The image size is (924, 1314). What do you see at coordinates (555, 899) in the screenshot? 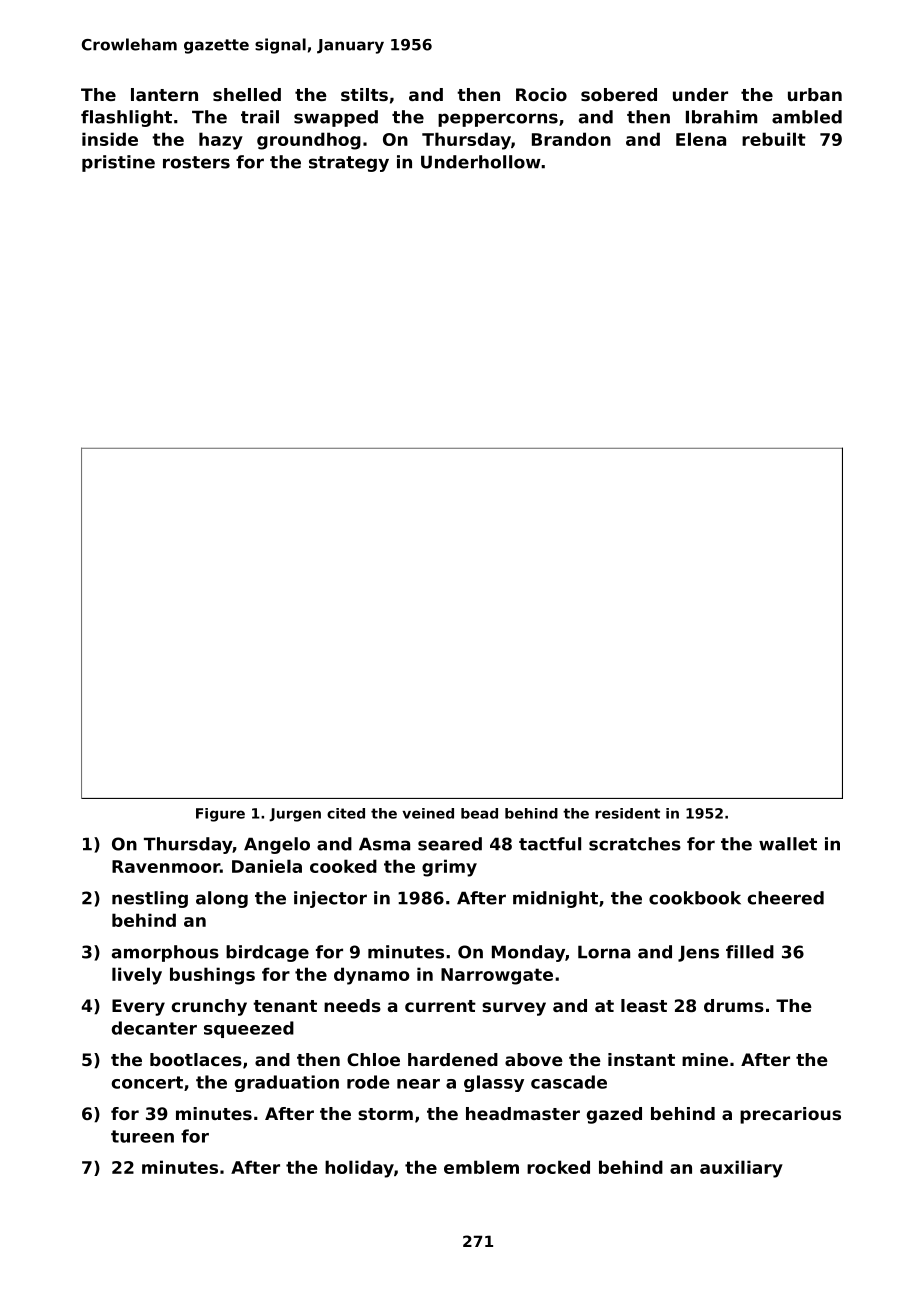
I see `midnight` at bounding box center [555, 899].
